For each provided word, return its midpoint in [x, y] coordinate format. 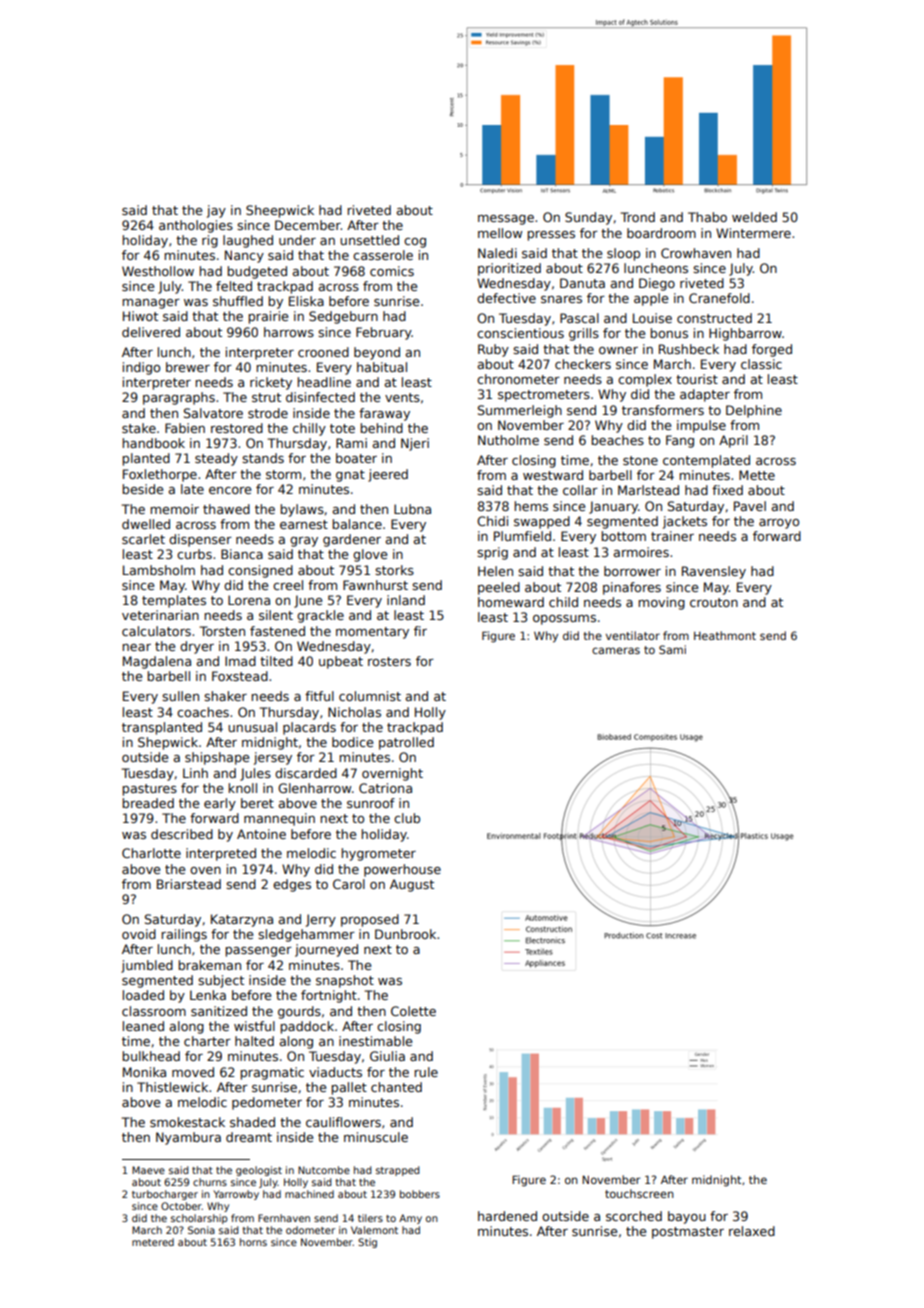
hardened [507, 1216]
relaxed [752, 1231]
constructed [714, 318]
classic [761, 364]
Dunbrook [405, 934]
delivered [151, 332]
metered [153, 1242]
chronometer [518, 379]
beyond [377, 353]
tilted [276, 661]
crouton [714, 602]
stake [139, 428]
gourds [299, 1012]
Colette [413, 1011]
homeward [511, 602]
